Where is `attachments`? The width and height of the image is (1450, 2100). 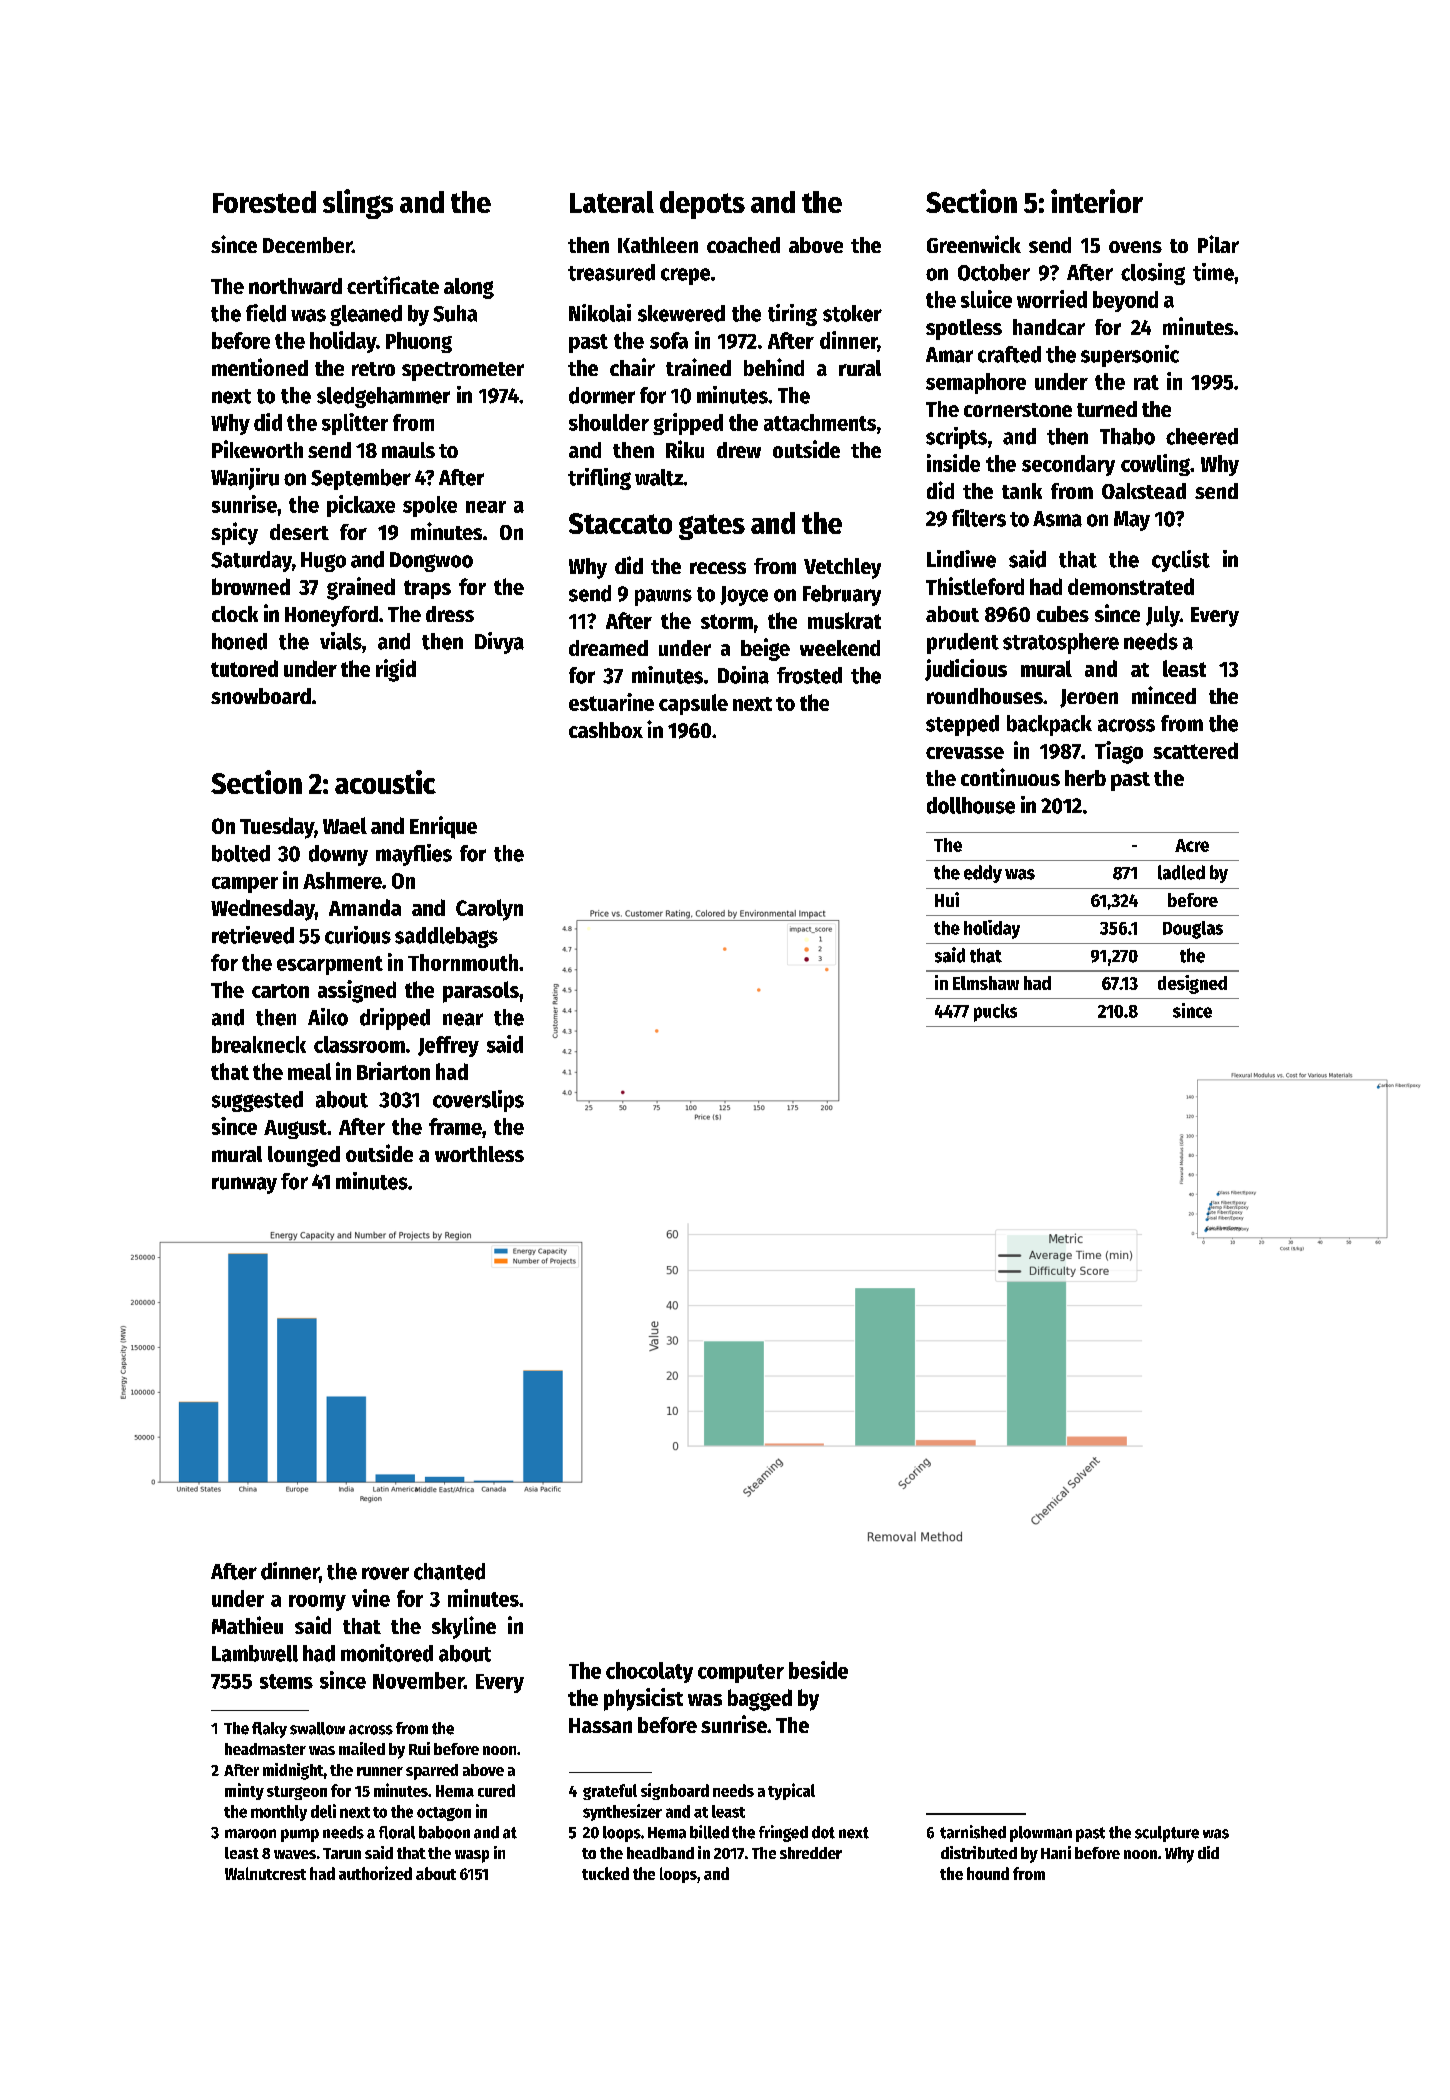 attachments is located at coordinates (820, 422).
